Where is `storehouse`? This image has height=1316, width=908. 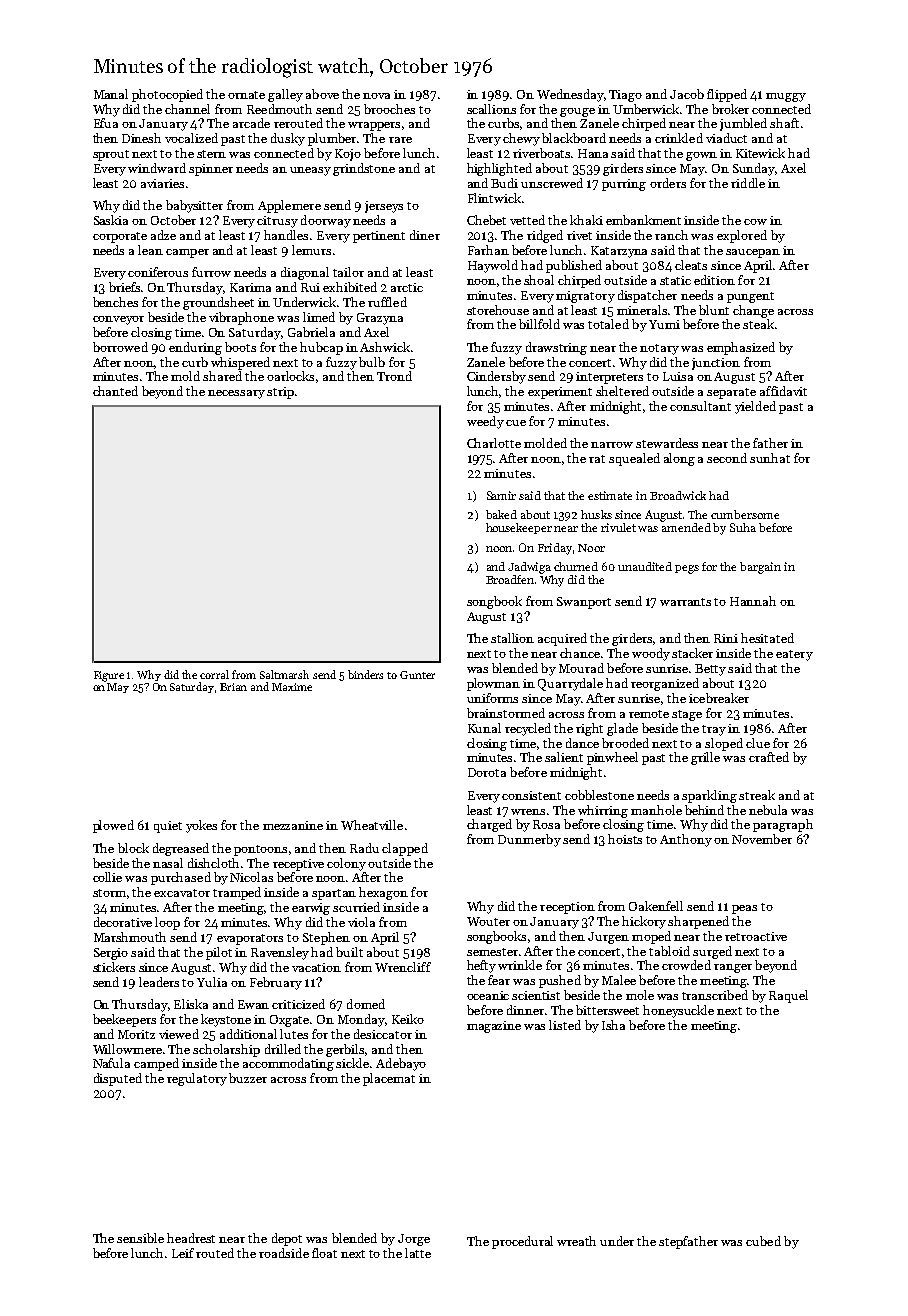
storehouse is located at coordinates (498, 310).
